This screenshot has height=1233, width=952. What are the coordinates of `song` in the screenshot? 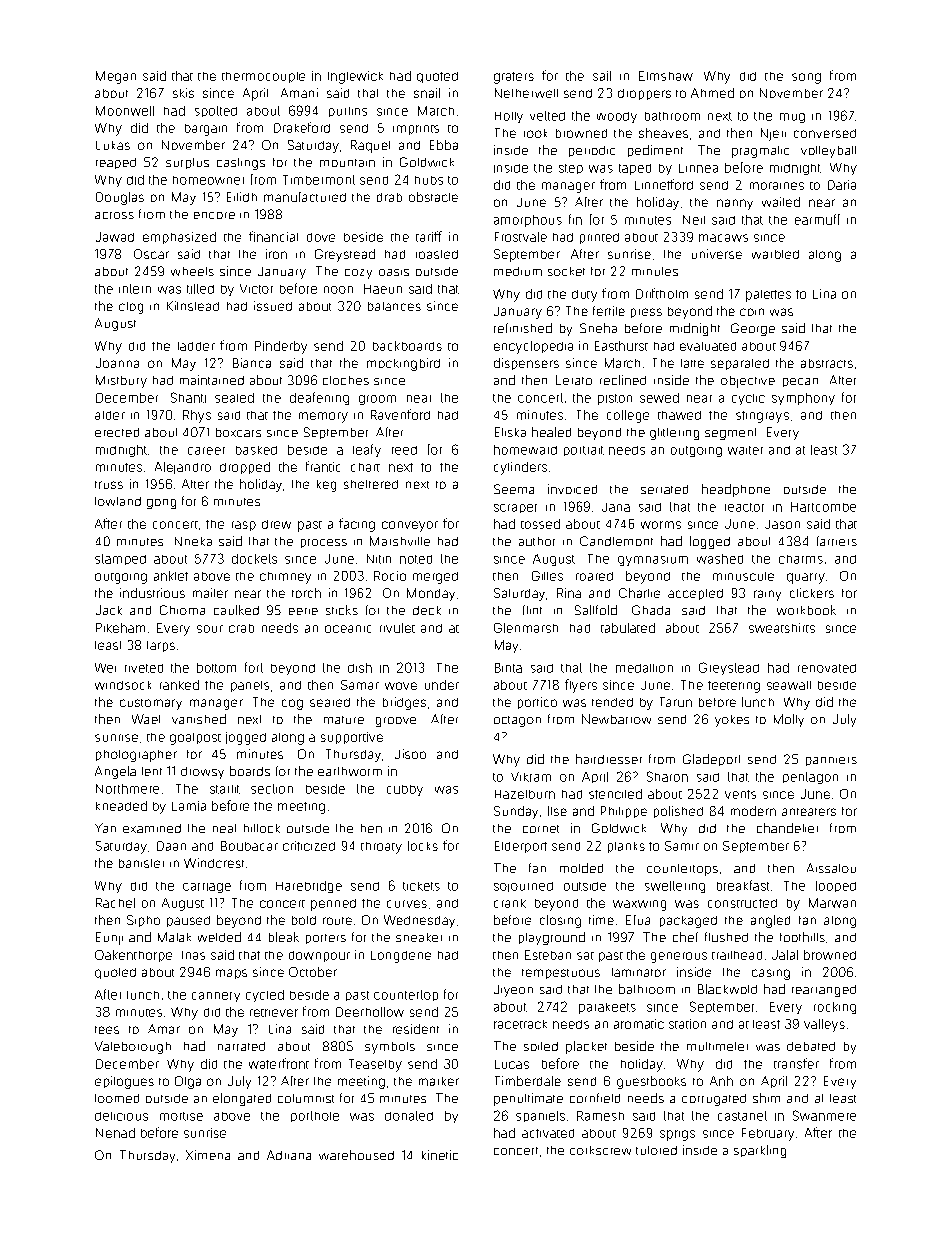 It's located at (806, 78).
